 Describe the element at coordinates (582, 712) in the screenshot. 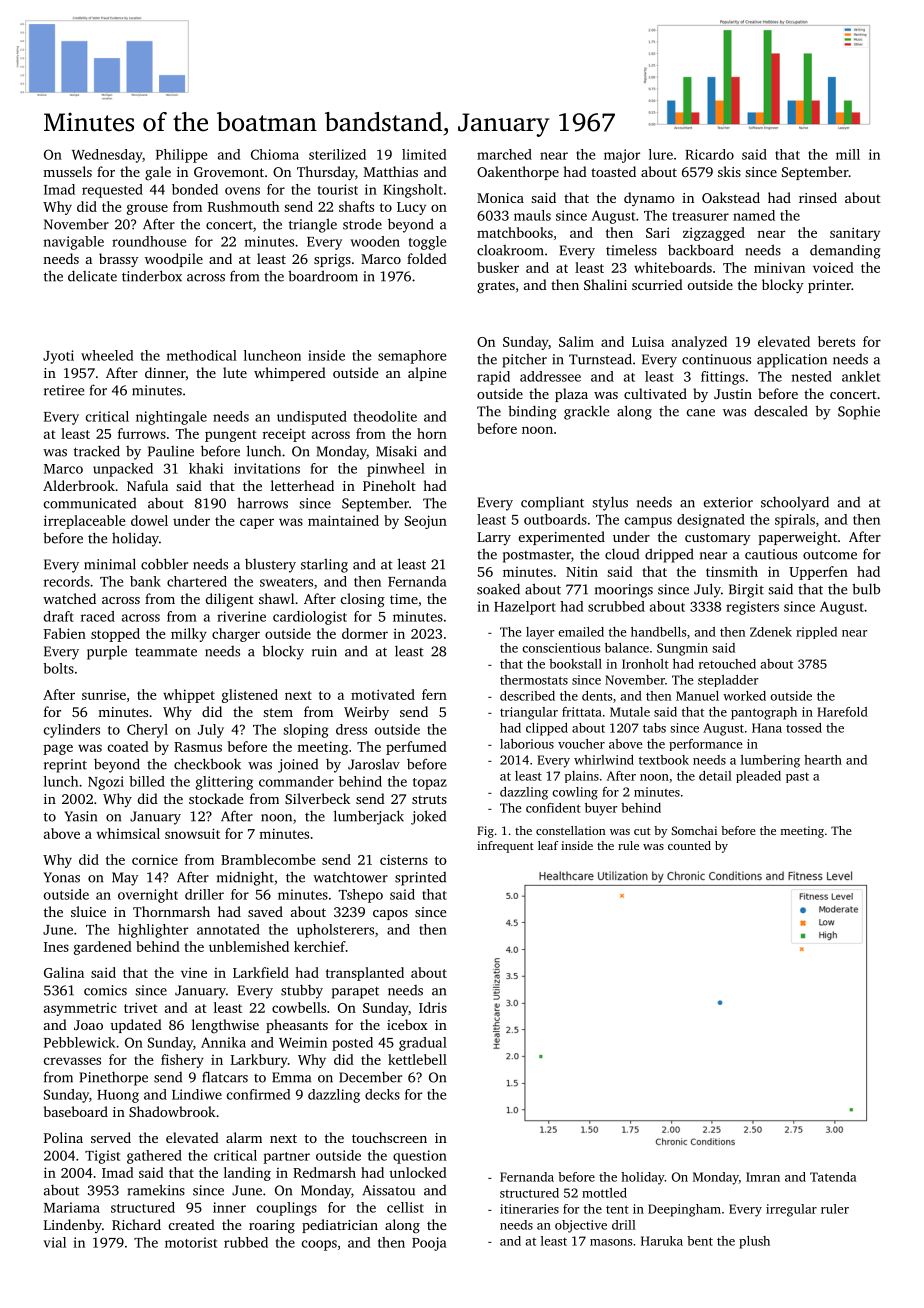

I see `frittata` at that location.
